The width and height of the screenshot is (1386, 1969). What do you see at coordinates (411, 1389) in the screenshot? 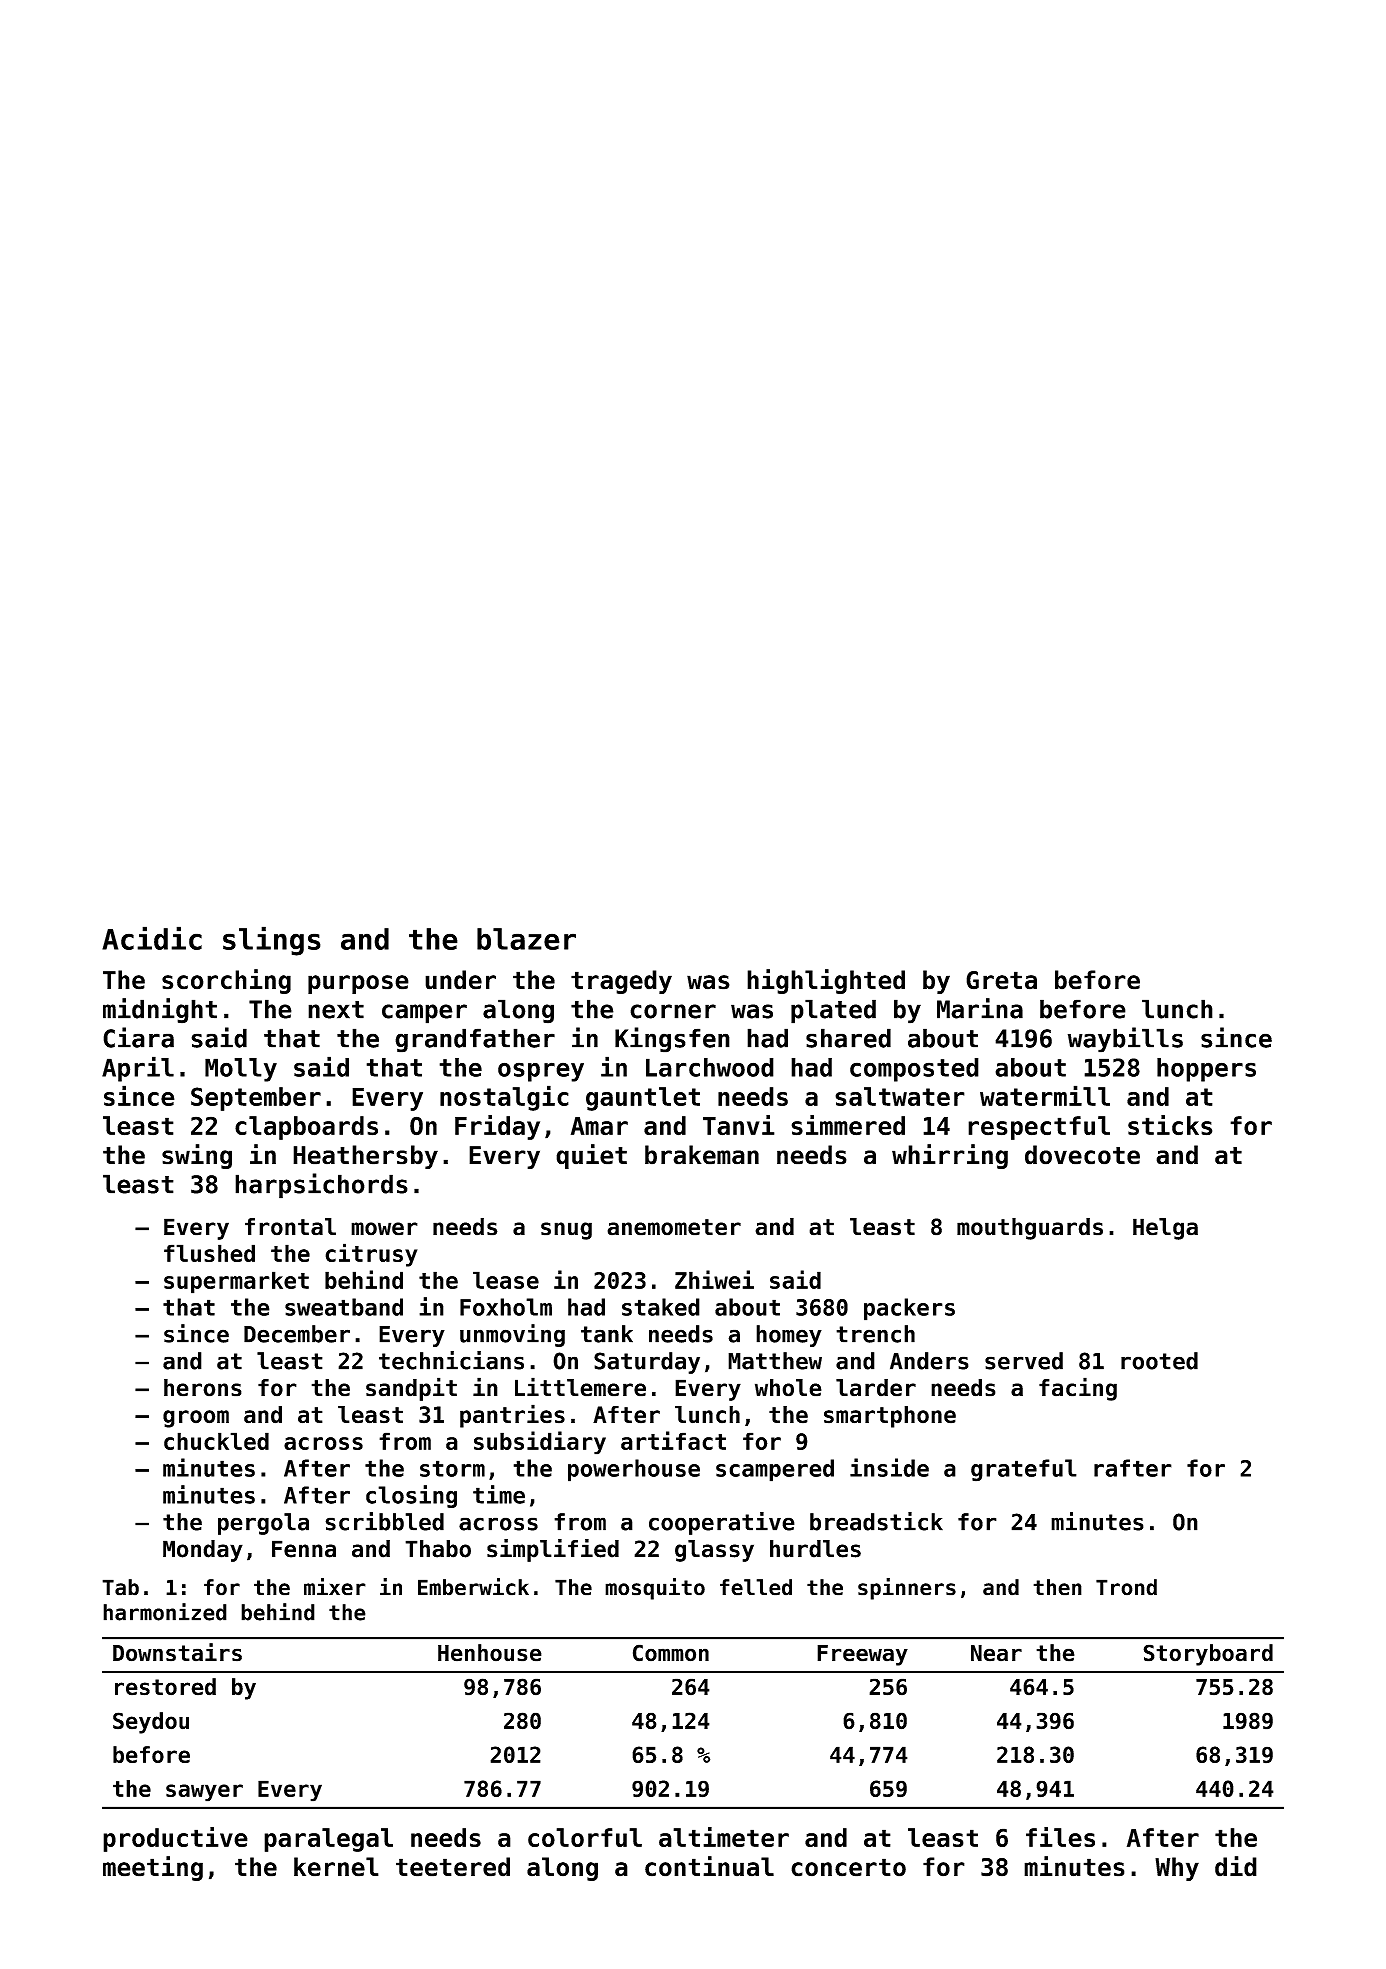
I see `sandpit` at bounding box center [411, 1389].
